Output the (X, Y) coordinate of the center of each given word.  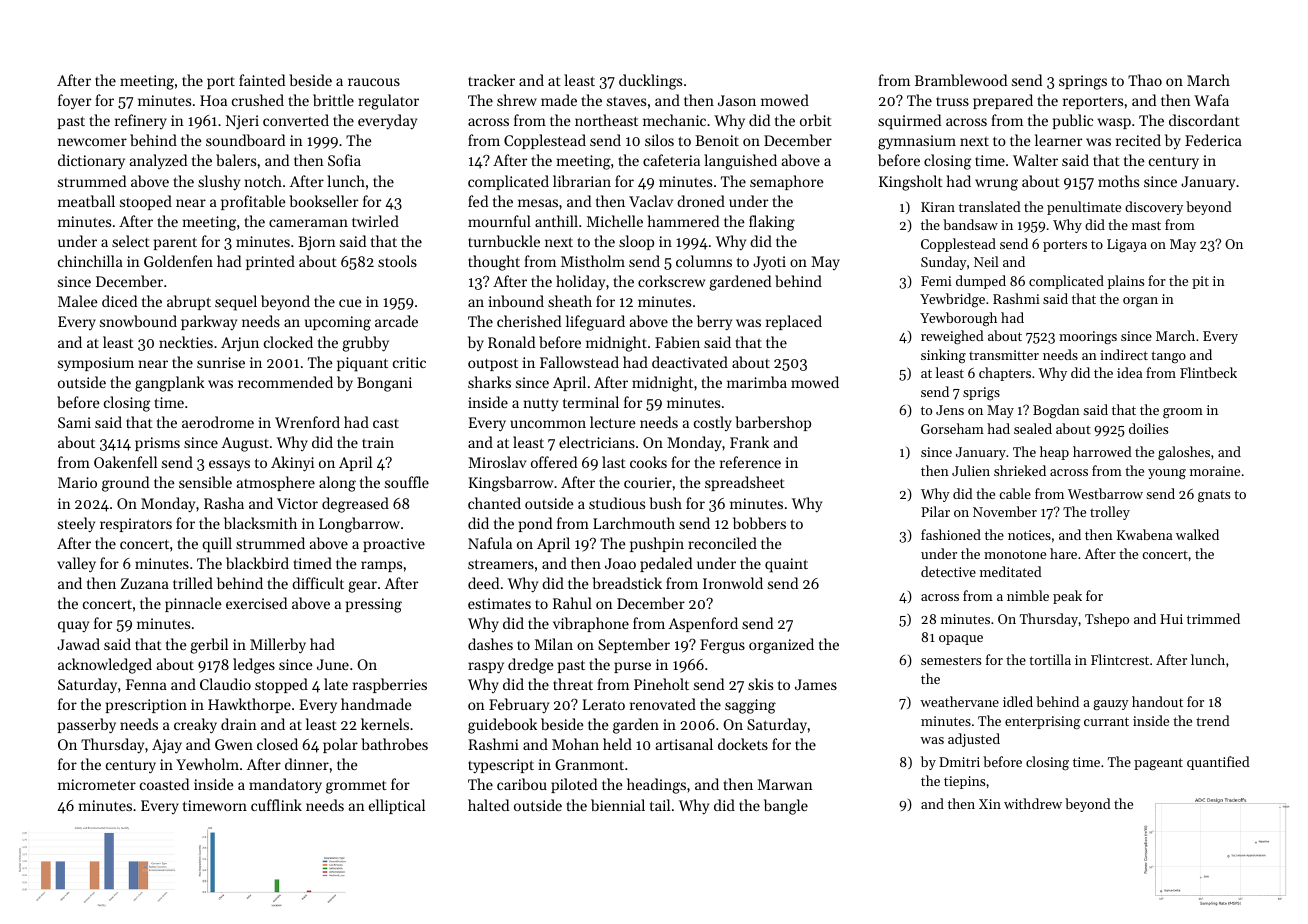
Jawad (78, 644)
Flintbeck (1208, 372)
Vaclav (651, 201)
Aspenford (703, 624)
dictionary (91, 162)
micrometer (97, 784)
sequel (236, 303)
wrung (996, 185)
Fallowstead (579, 362)
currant (1106, 721)
